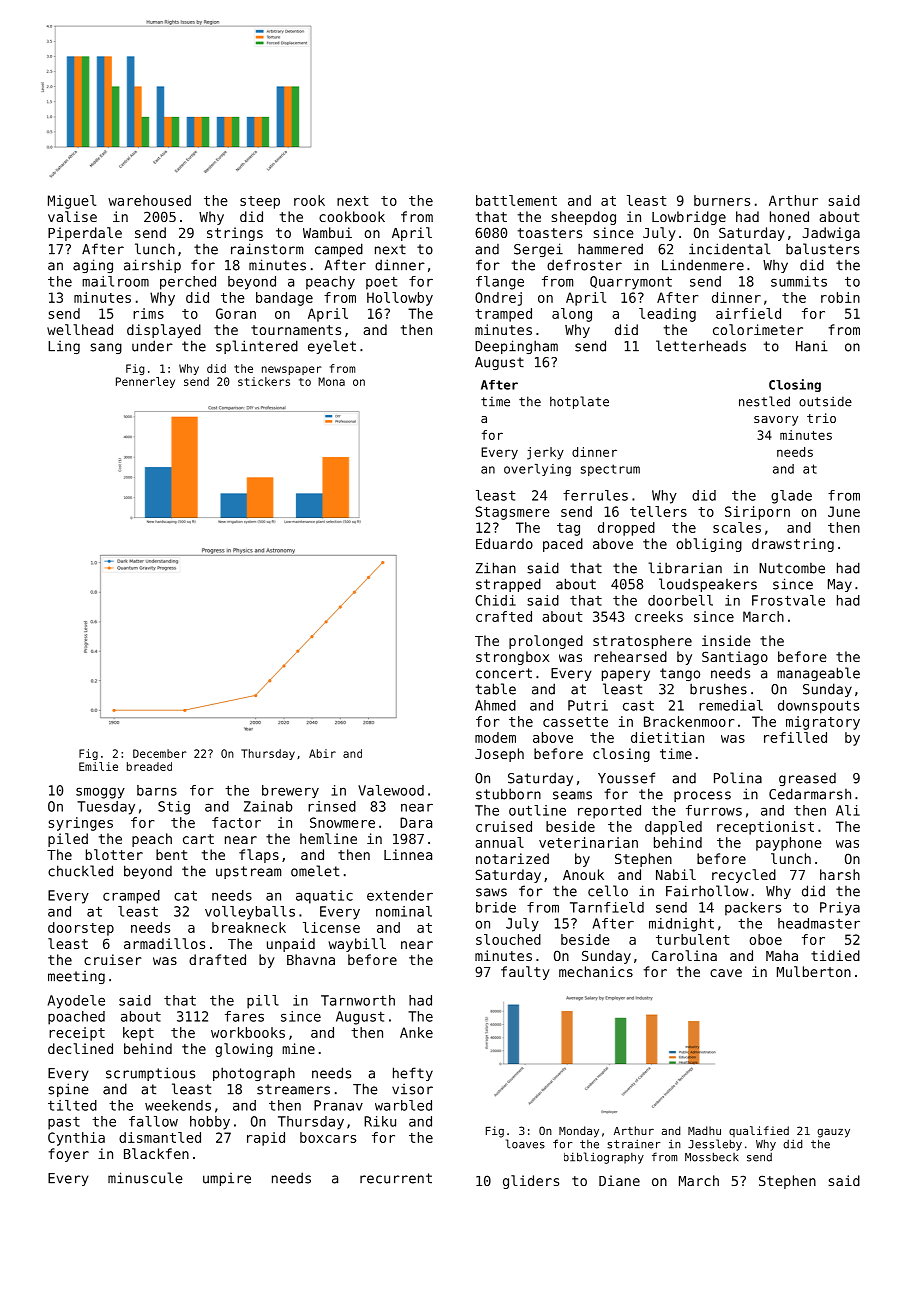 Image resolution: width=908 pixels, height=1316 pixels. What do you see at coordinates (68, 840) in the screenshot?
I see `piled` at bounding box center [68, 840].
